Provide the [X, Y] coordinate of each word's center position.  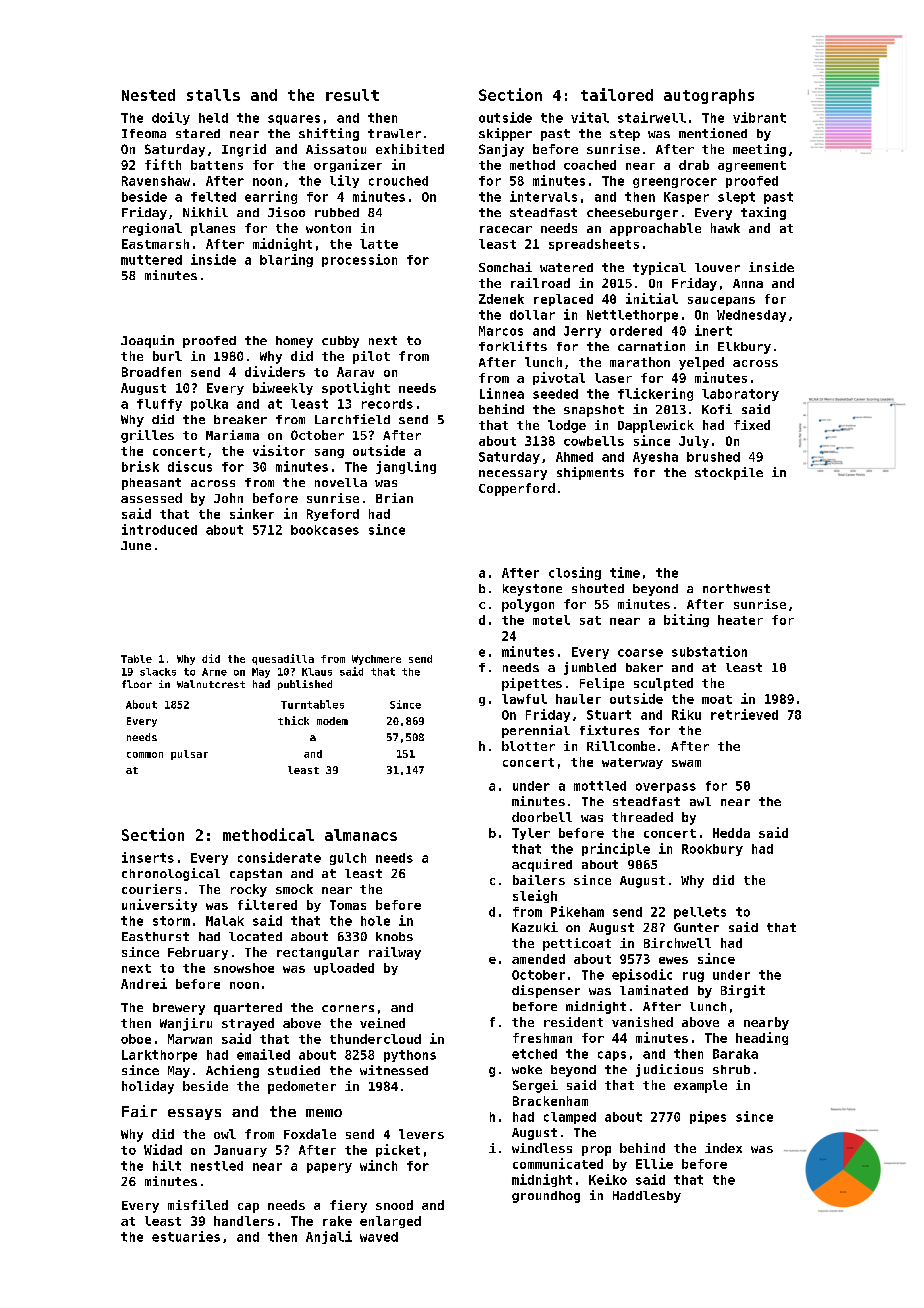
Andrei [144, 983]
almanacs [361, 835]
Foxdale [310, 1134]
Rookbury [712, 850]
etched [534, 1054]
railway [395, 953]
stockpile [729, 473]
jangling [406, 467]
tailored [617, 94]
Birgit [743, 991]
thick [293, 720]
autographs [709, 96]
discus [190, 466]
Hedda [731, 833]
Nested [148, 95]
